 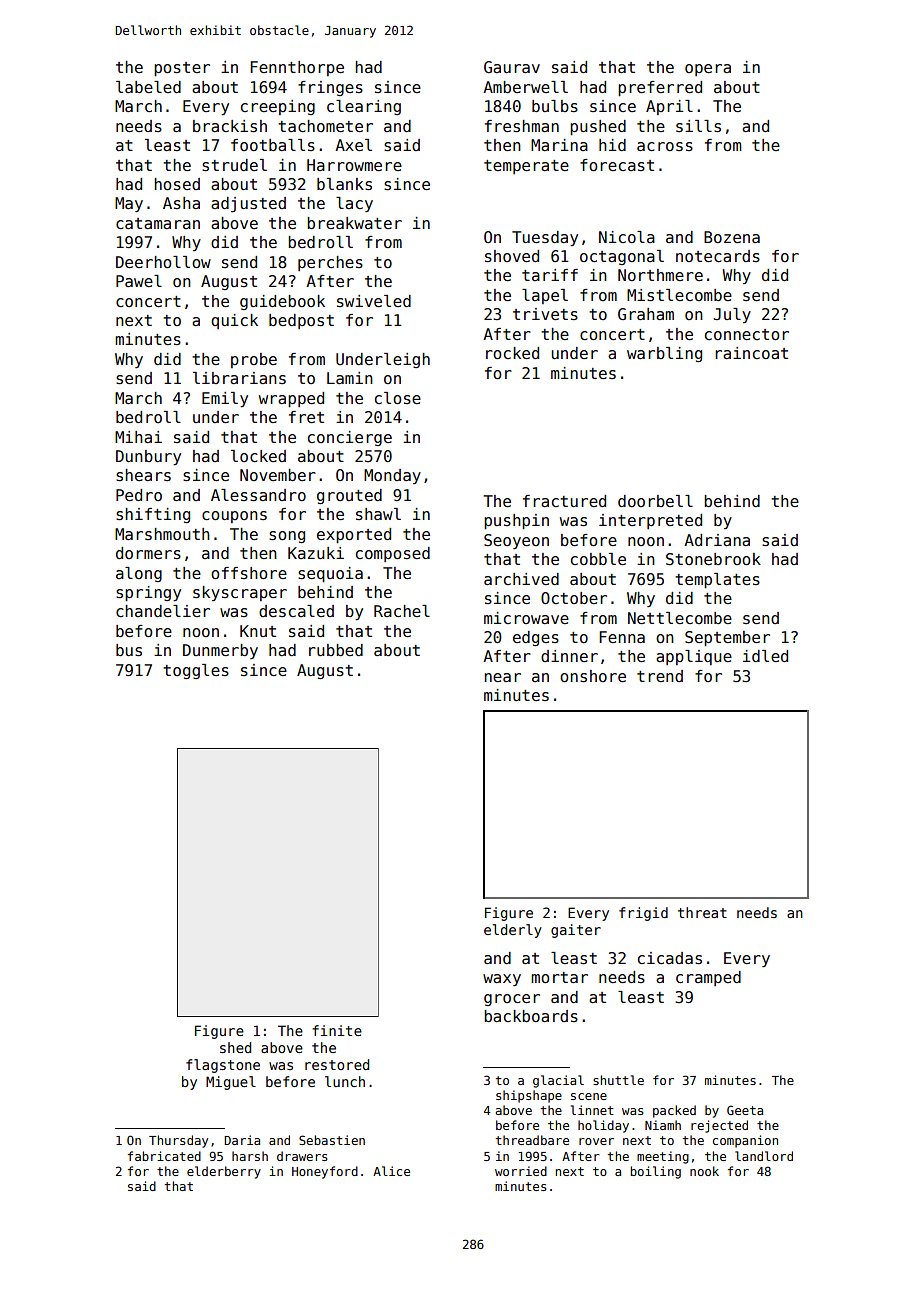 I want to click on raincoat, so click(x=751, y=353).
